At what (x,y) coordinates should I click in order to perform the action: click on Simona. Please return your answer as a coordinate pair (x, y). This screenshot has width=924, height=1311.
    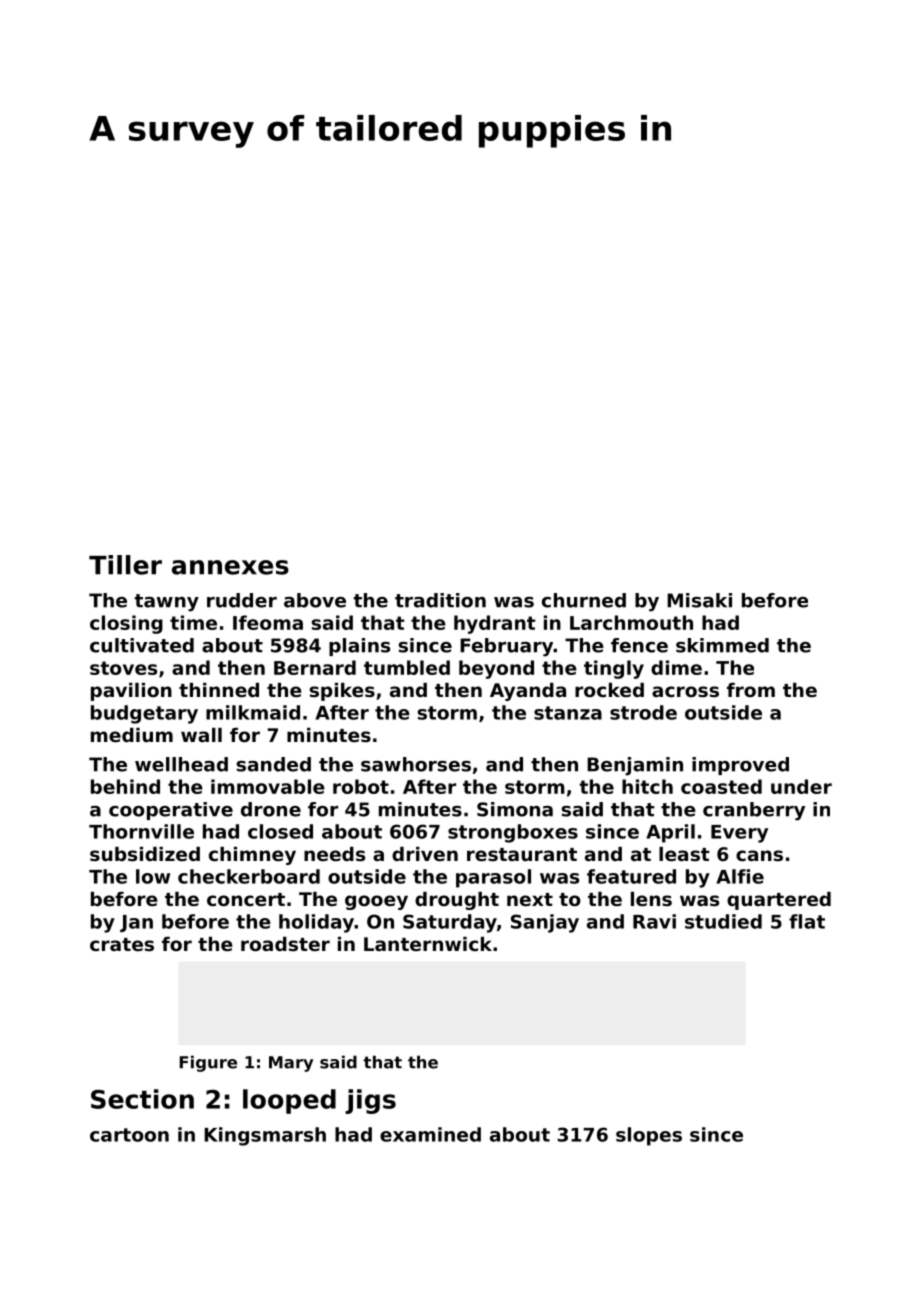
    Looking at the image, I should click on (515, 809).
